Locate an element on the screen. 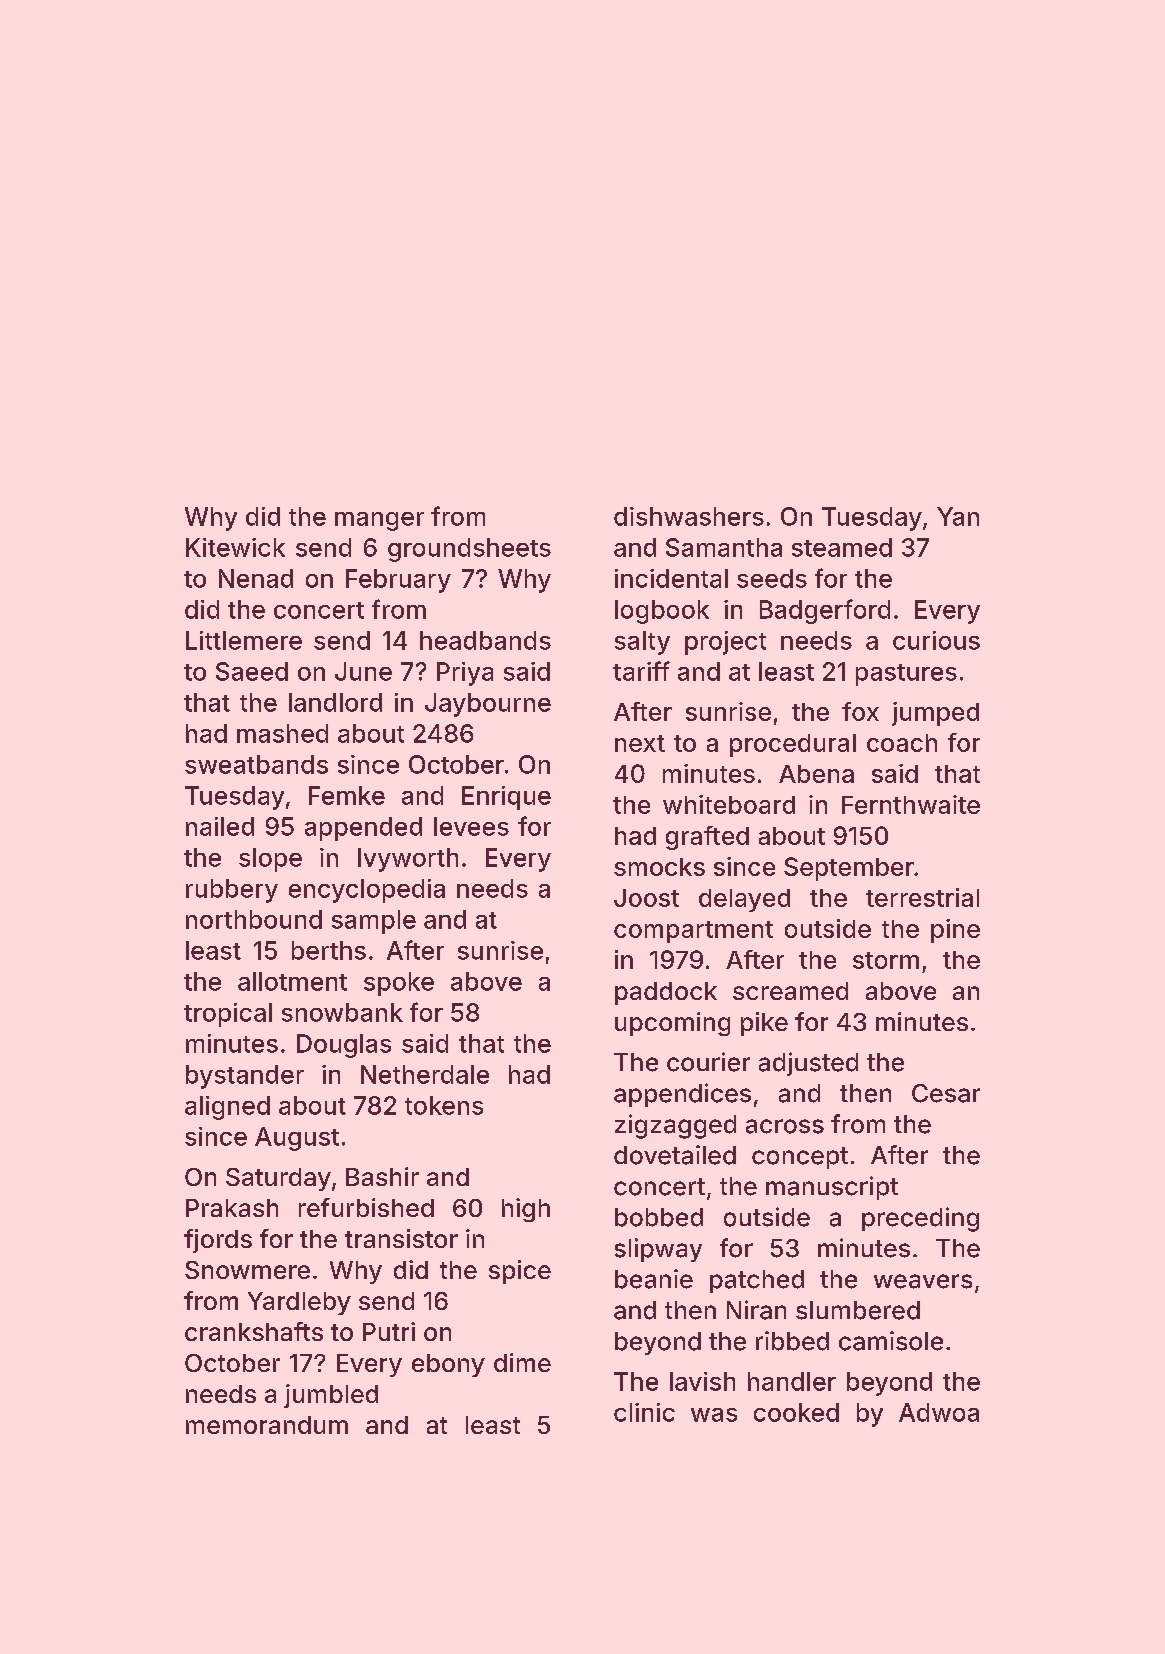 Image resolution: width=1165 pixels, height=1654 pixels. Kitewick is located at coordinates (235, 547).
